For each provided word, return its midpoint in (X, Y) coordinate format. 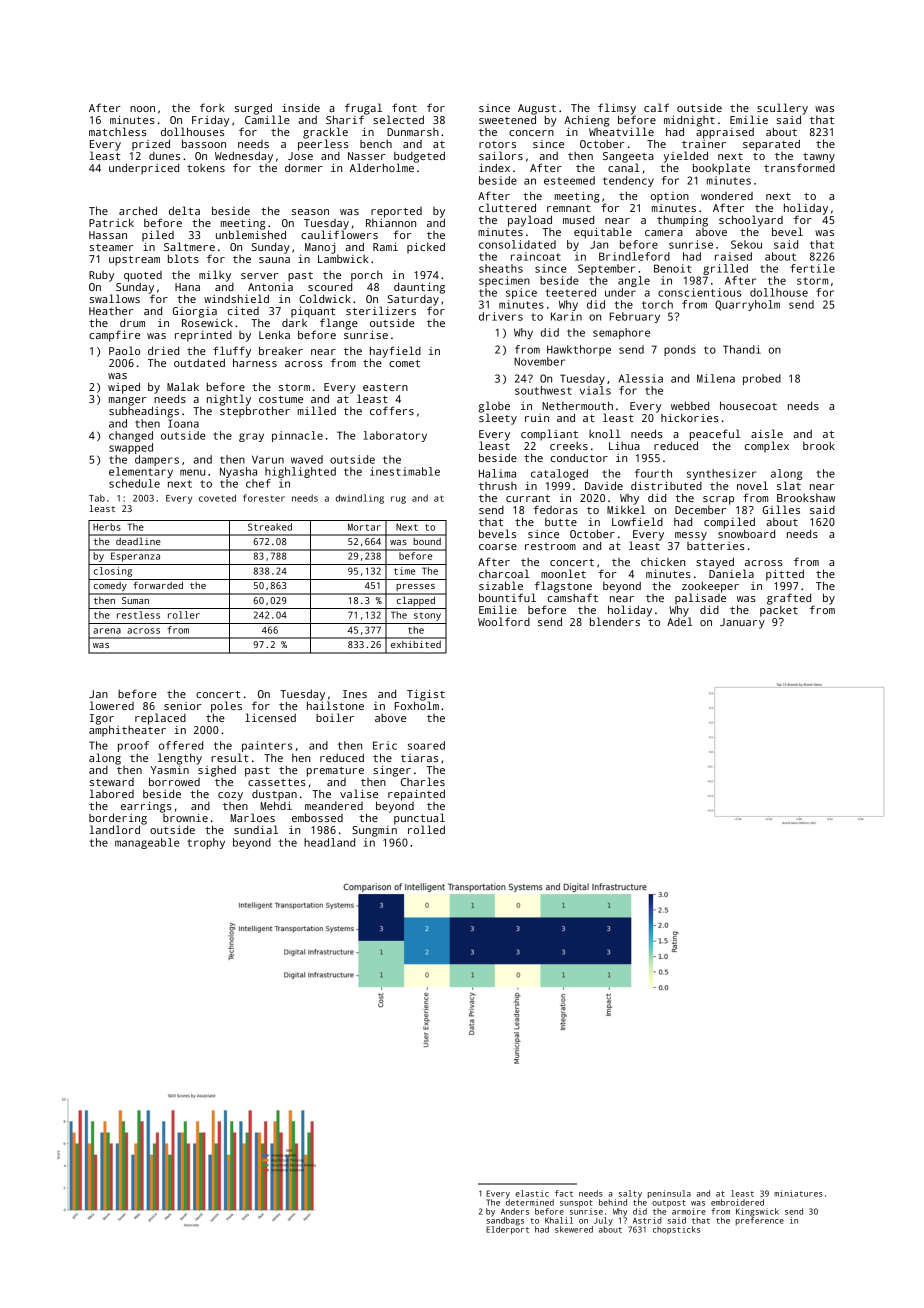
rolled (426, 829)
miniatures (798, 1193)
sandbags (505, 1221)
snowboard (746, 533)
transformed (799, 167)
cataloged (559, 474)
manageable (147, 843)
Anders (515, 1211)
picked (426, 248)
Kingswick (757, 1212)
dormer (304, 167)
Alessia (641, 378)
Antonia (270, 287)
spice (521, 293)
